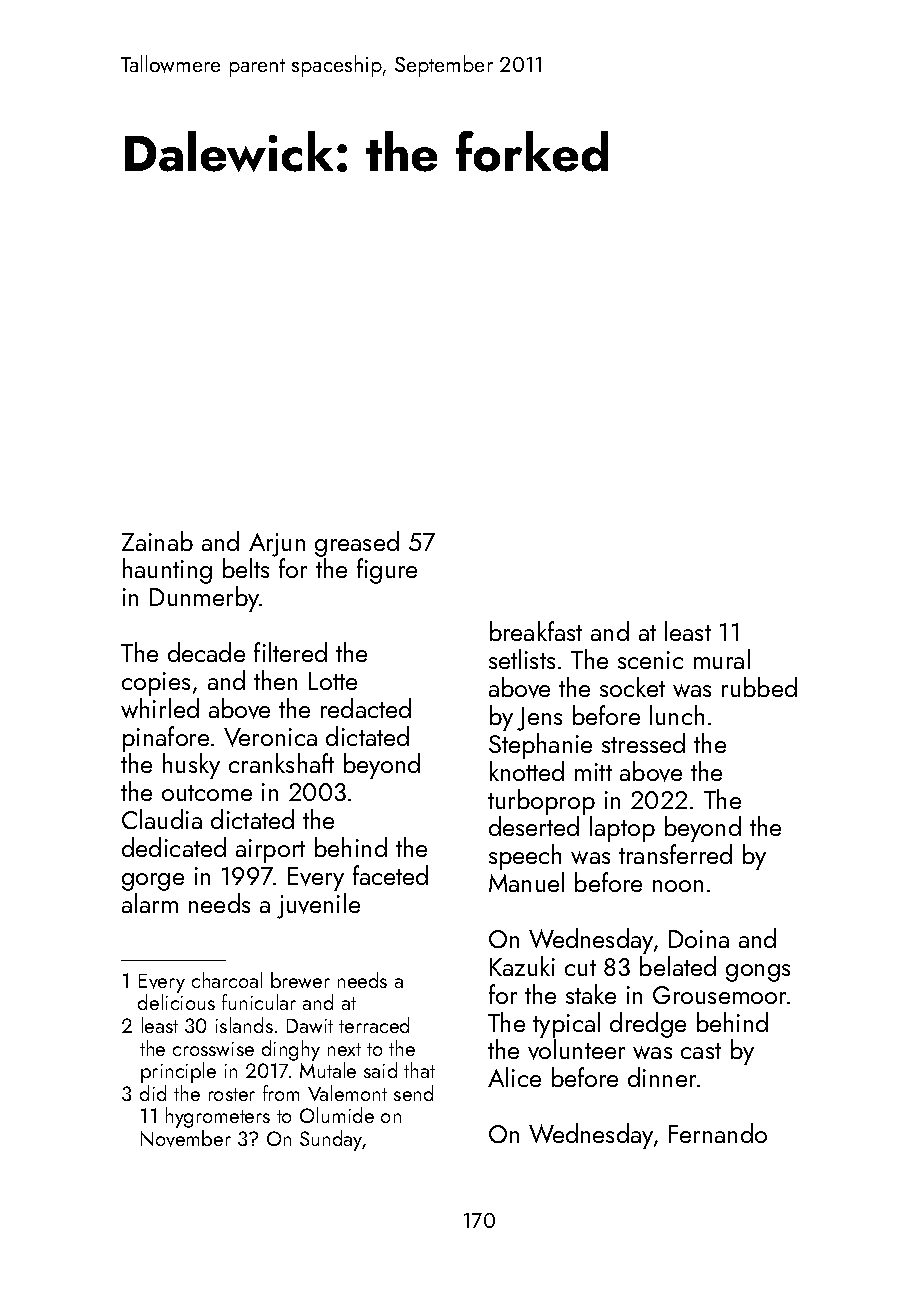  Describe the element at coordinates (720, 995) in the screenshot. I see `Grousemoor` at that location.
